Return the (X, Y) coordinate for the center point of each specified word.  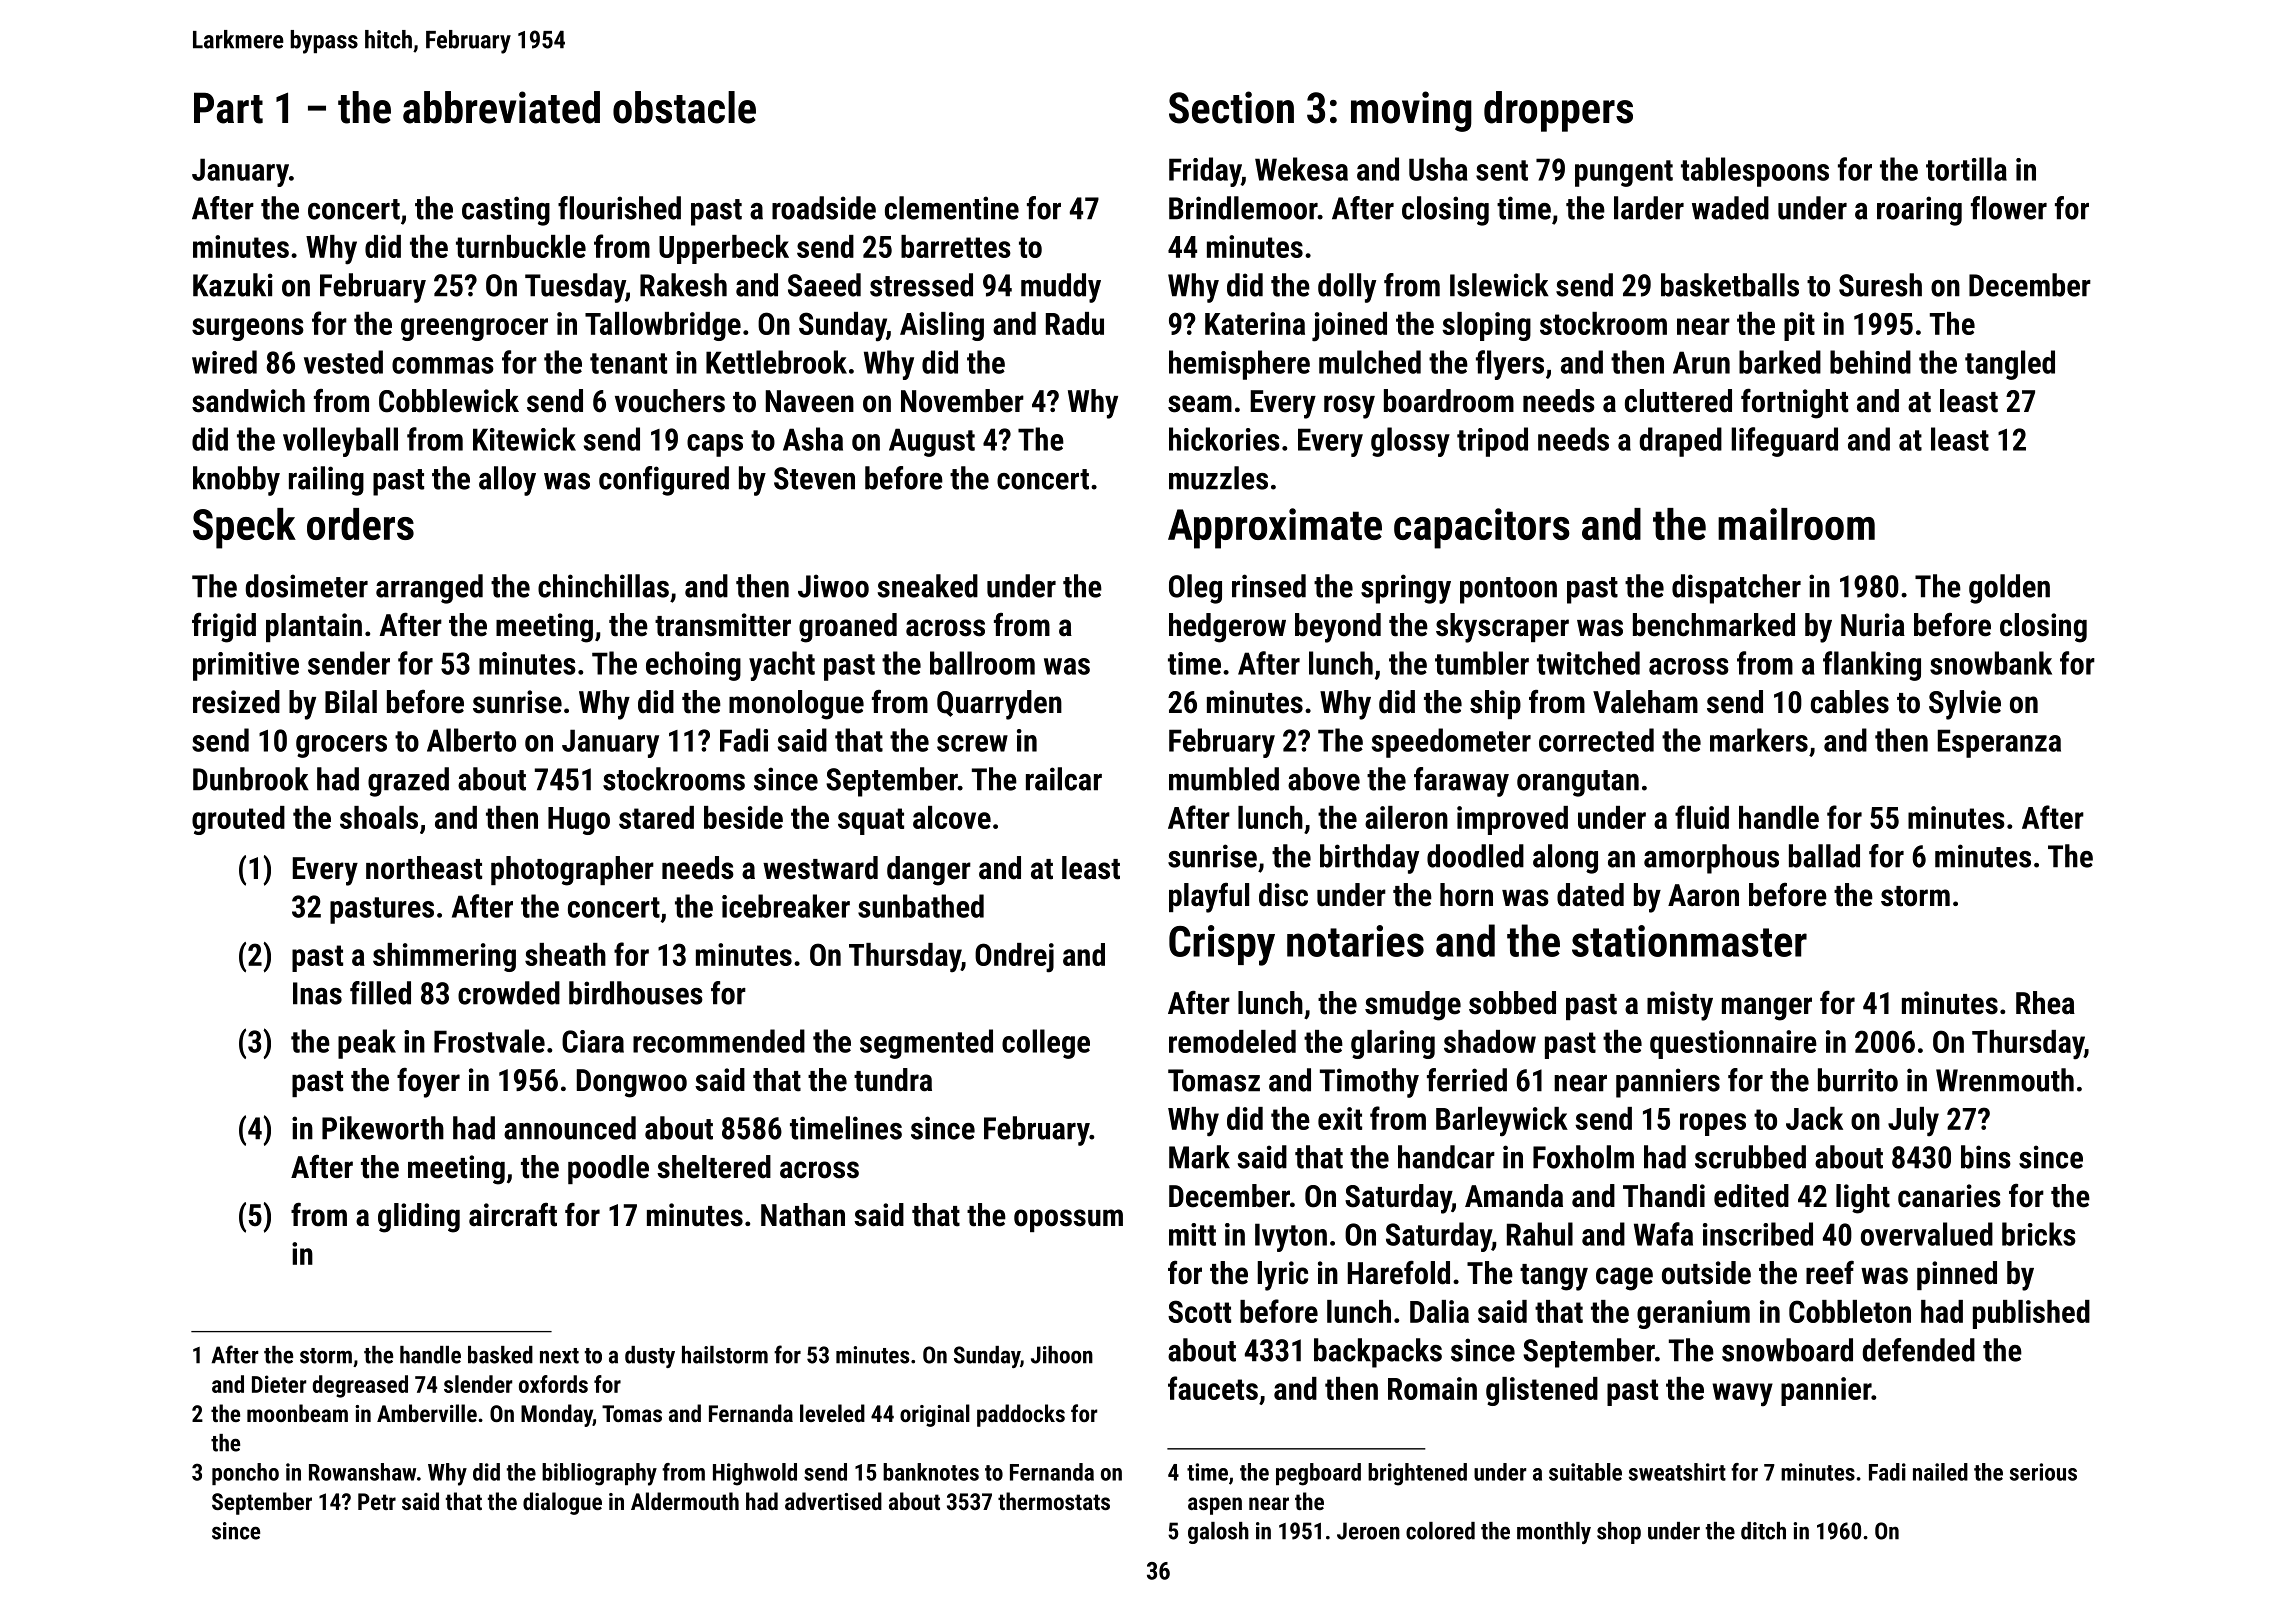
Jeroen (1368, 1531)
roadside (824, 208)
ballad (1824, 856)
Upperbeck (724, 249)
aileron (1406, 817)
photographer (572, 871)
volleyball (340, 442)
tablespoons (1755, 172)
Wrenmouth (2005, 1080)
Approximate (1275, 528)
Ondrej (1014, 958)
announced (570, 1128)
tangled (2010, 365)
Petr (377, 1501)
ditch (1763, 1531)
